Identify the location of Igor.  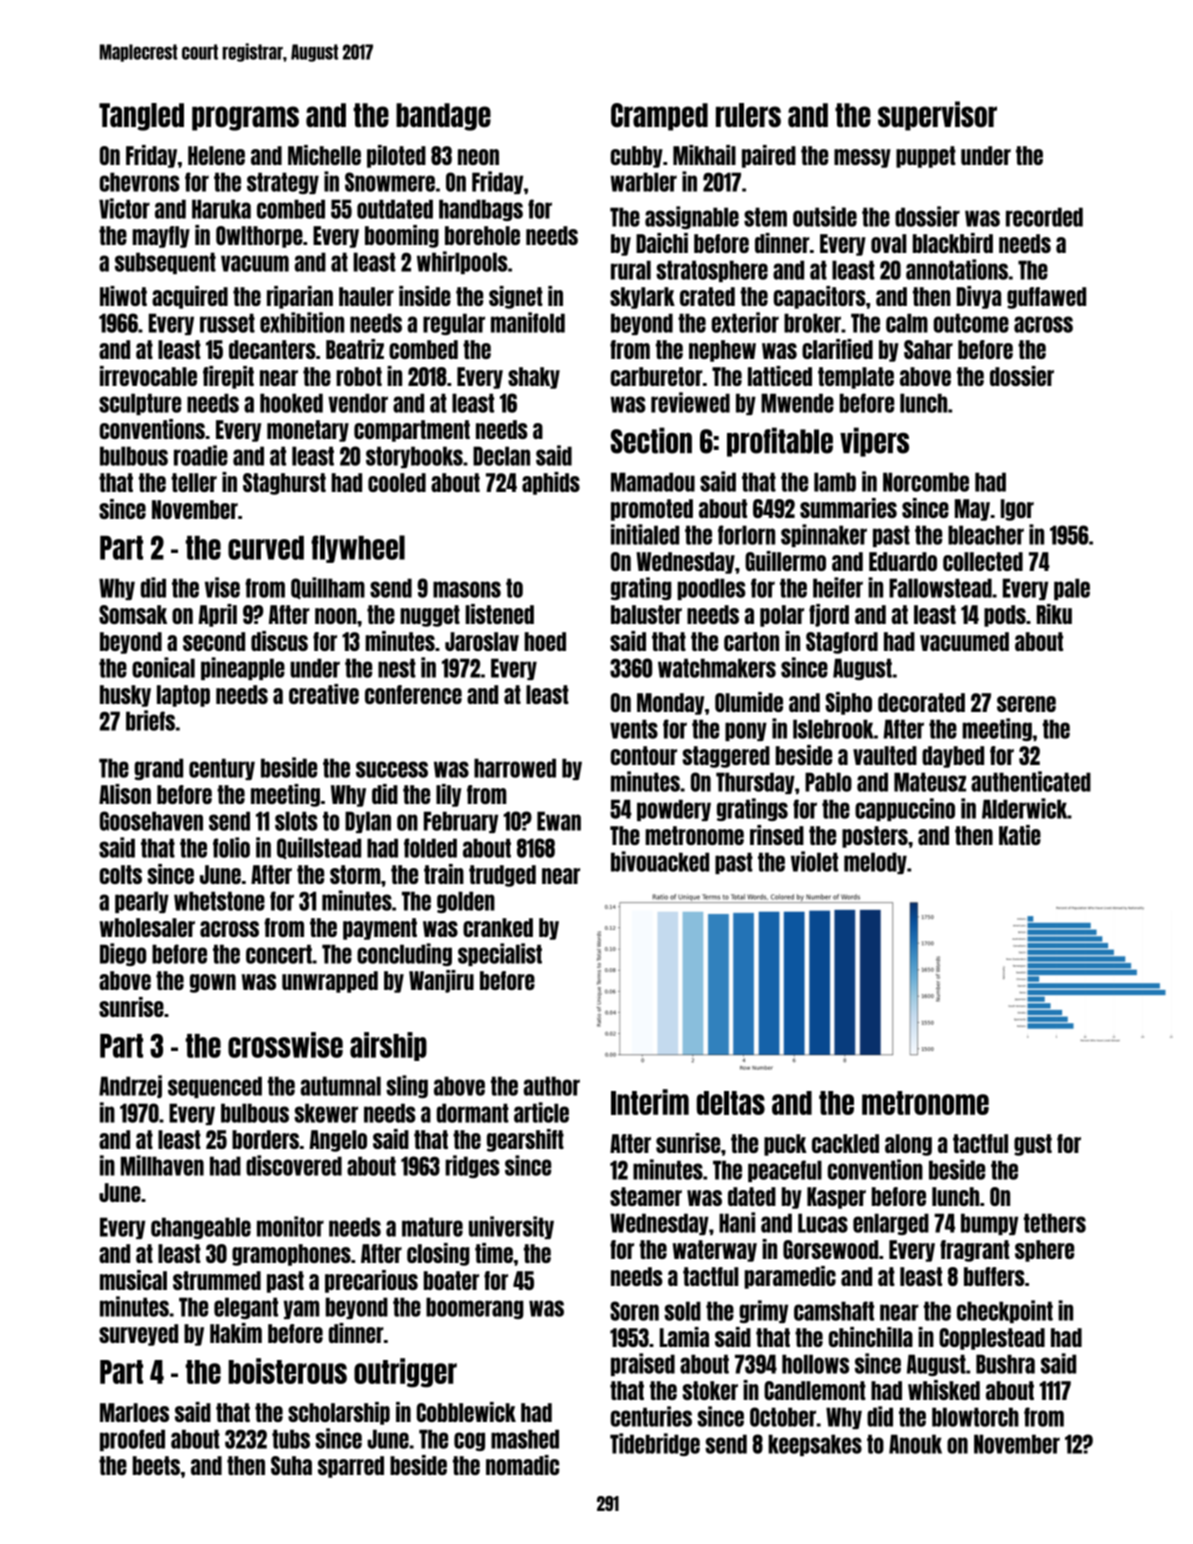
(1017, 510).
